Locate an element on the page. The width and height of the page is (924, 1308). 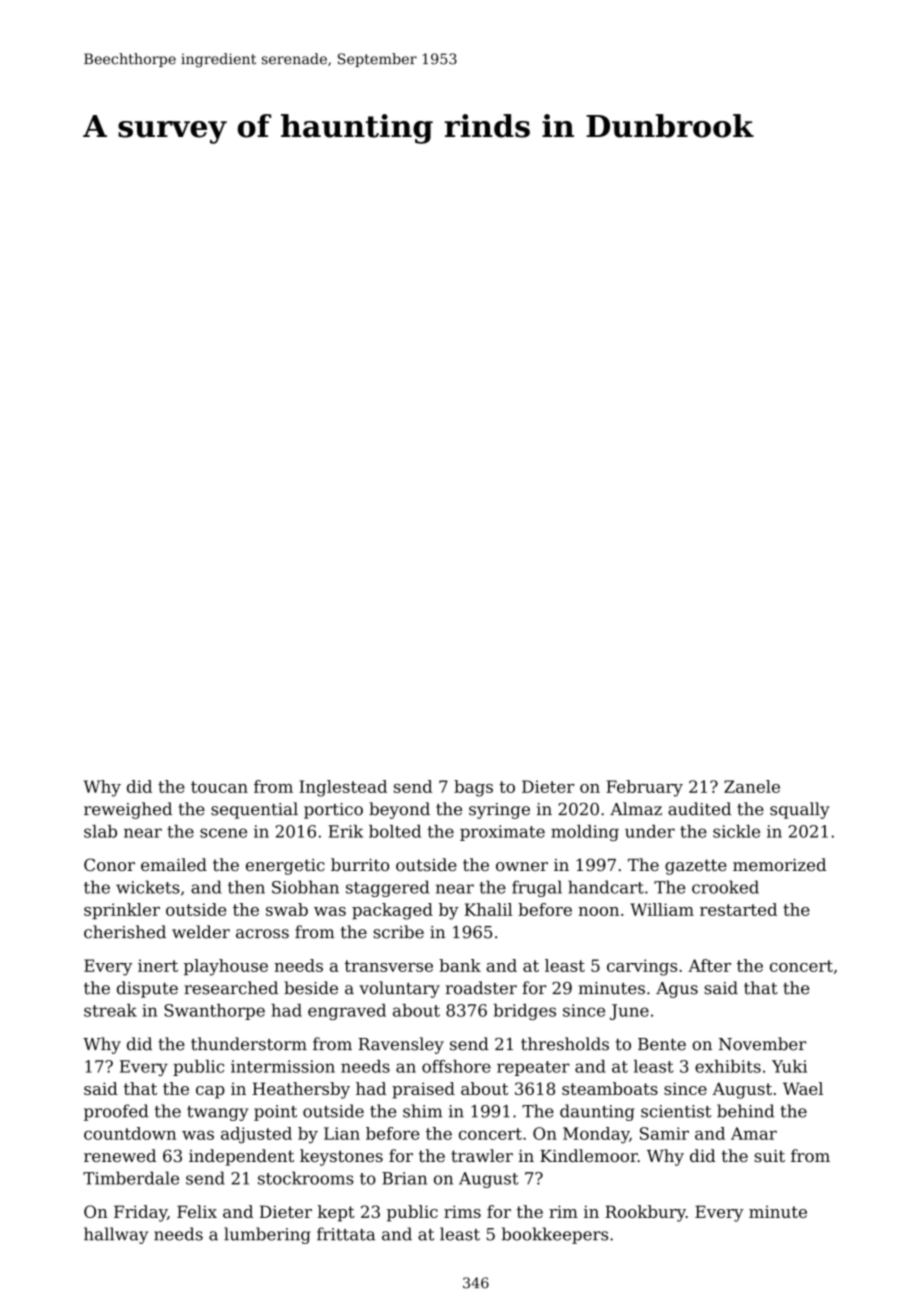
Rookbury is located at coordinates (645, 1213).
